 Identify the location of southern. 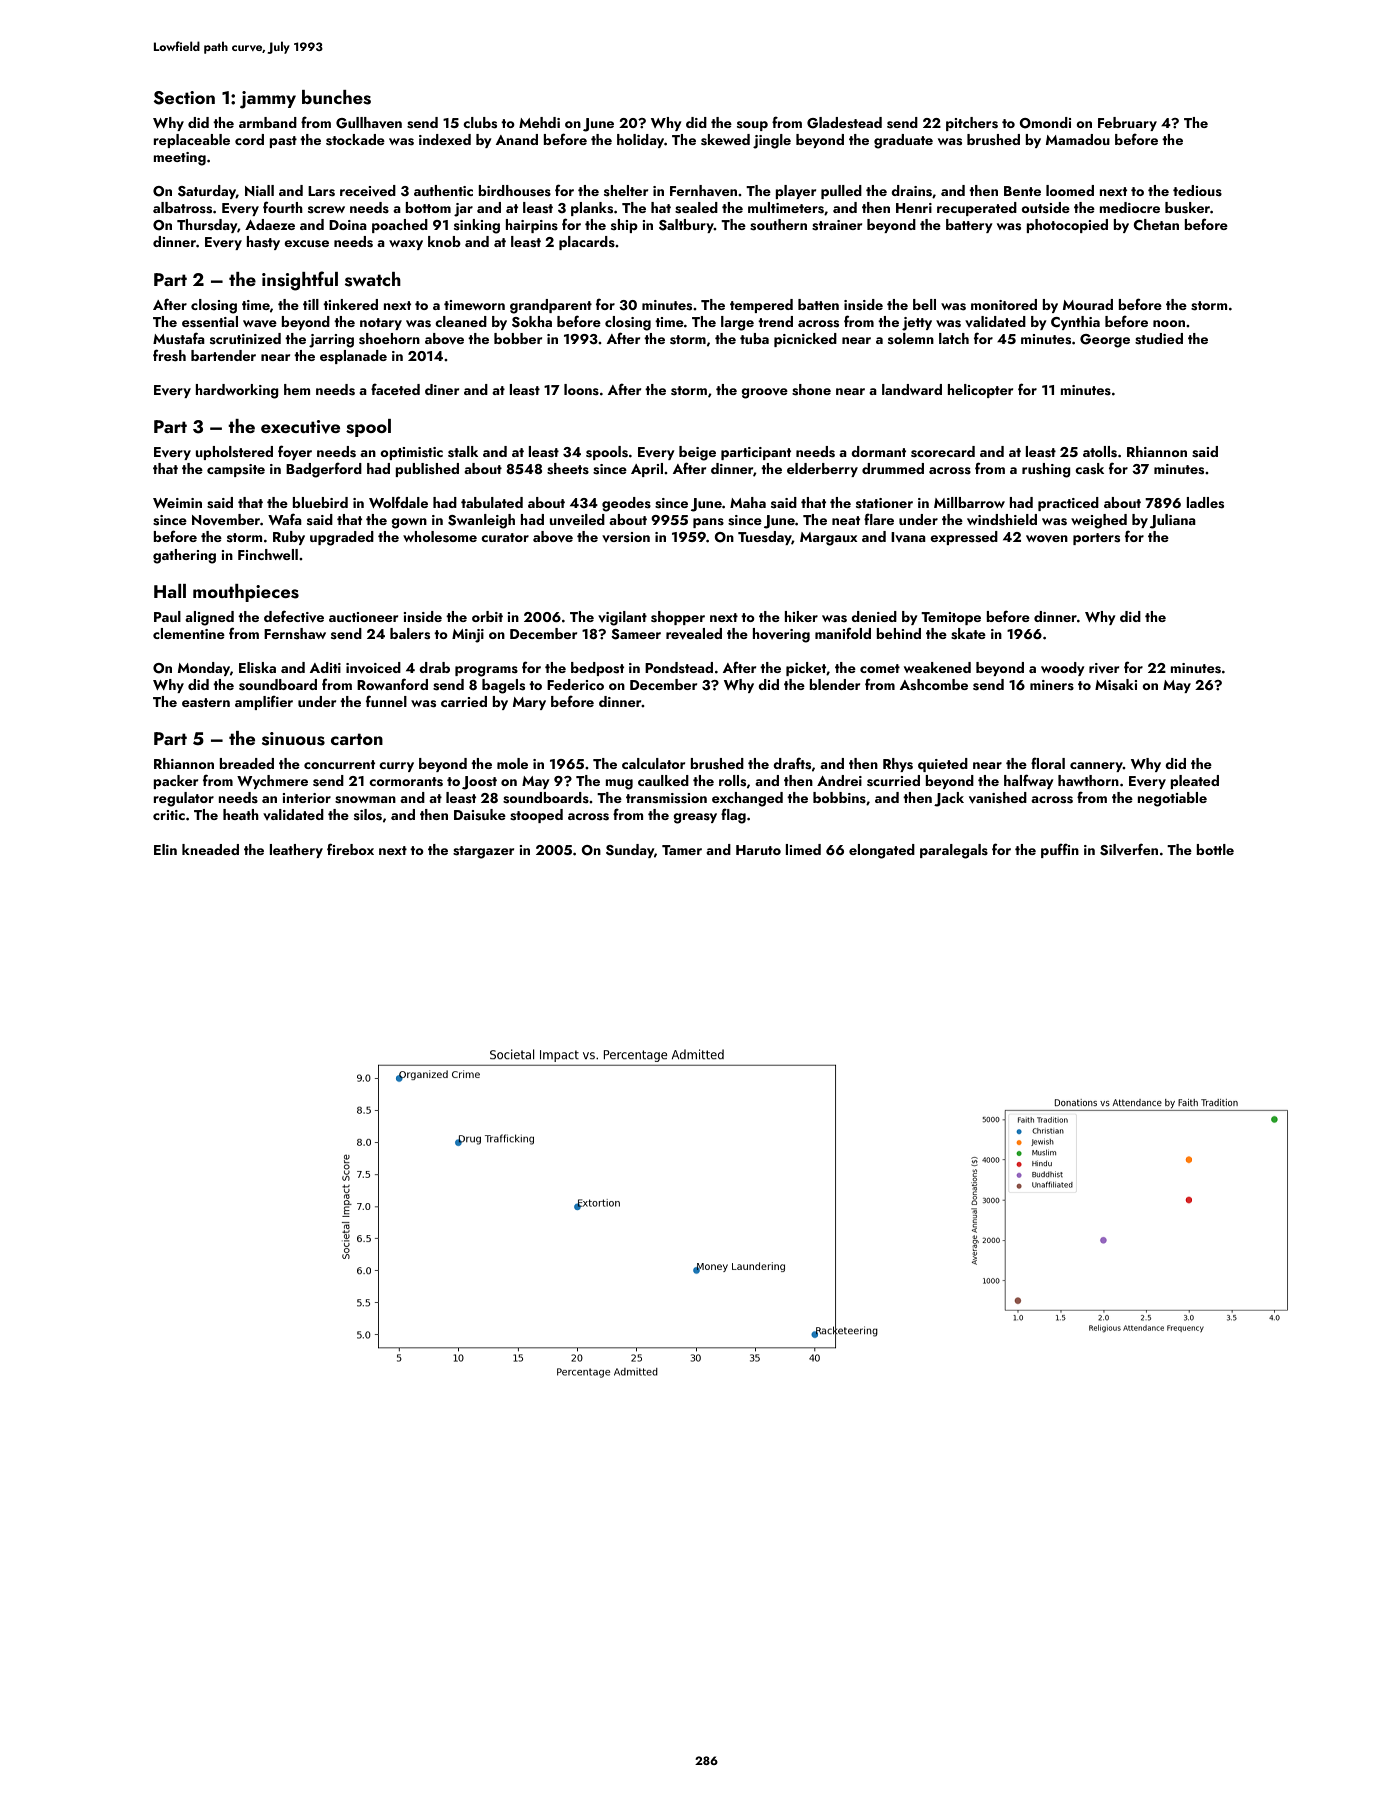
(778, 225).
